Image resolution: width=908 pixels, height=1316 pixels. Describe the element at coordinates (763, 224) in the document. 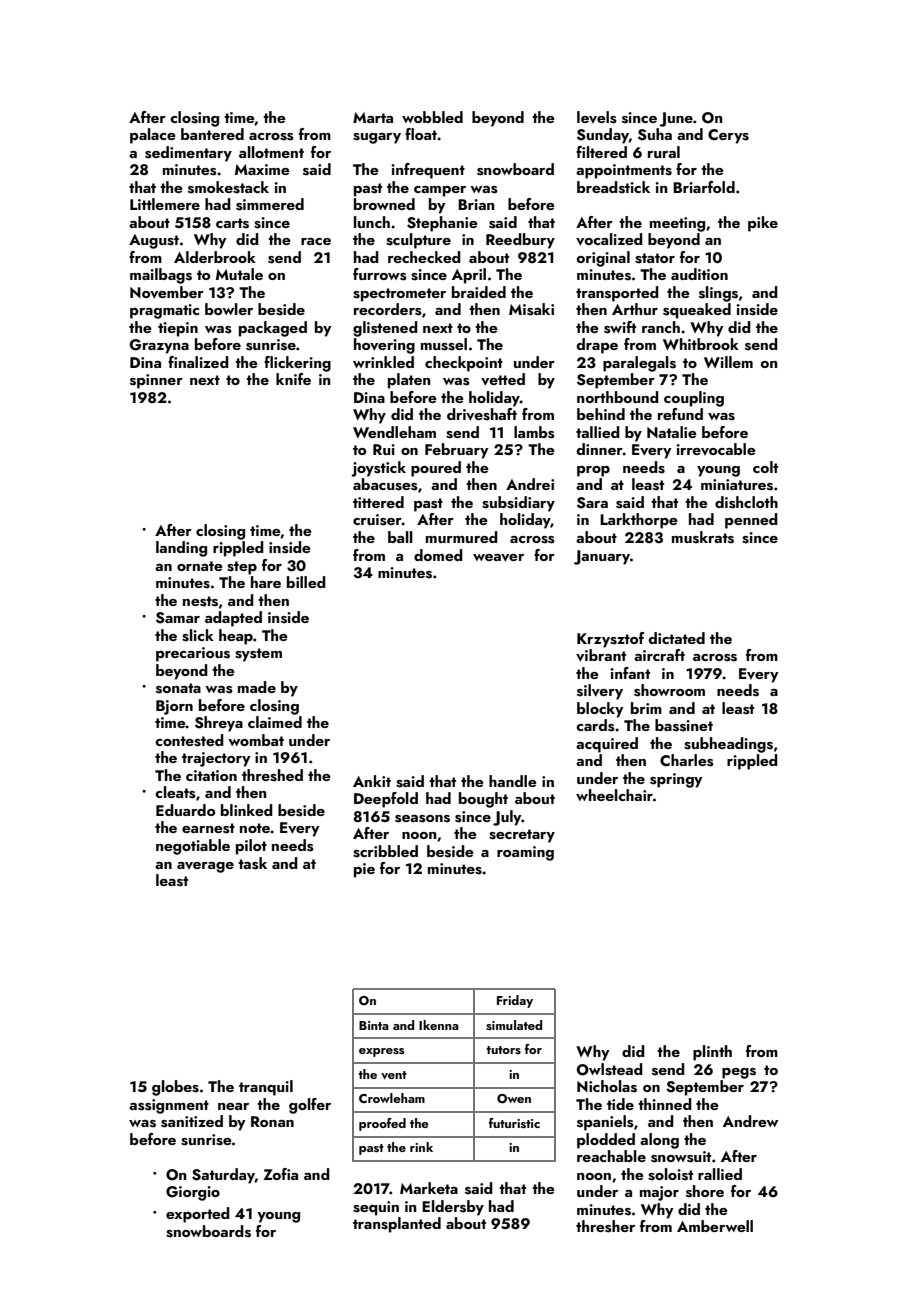

I see `pike` at that location.
